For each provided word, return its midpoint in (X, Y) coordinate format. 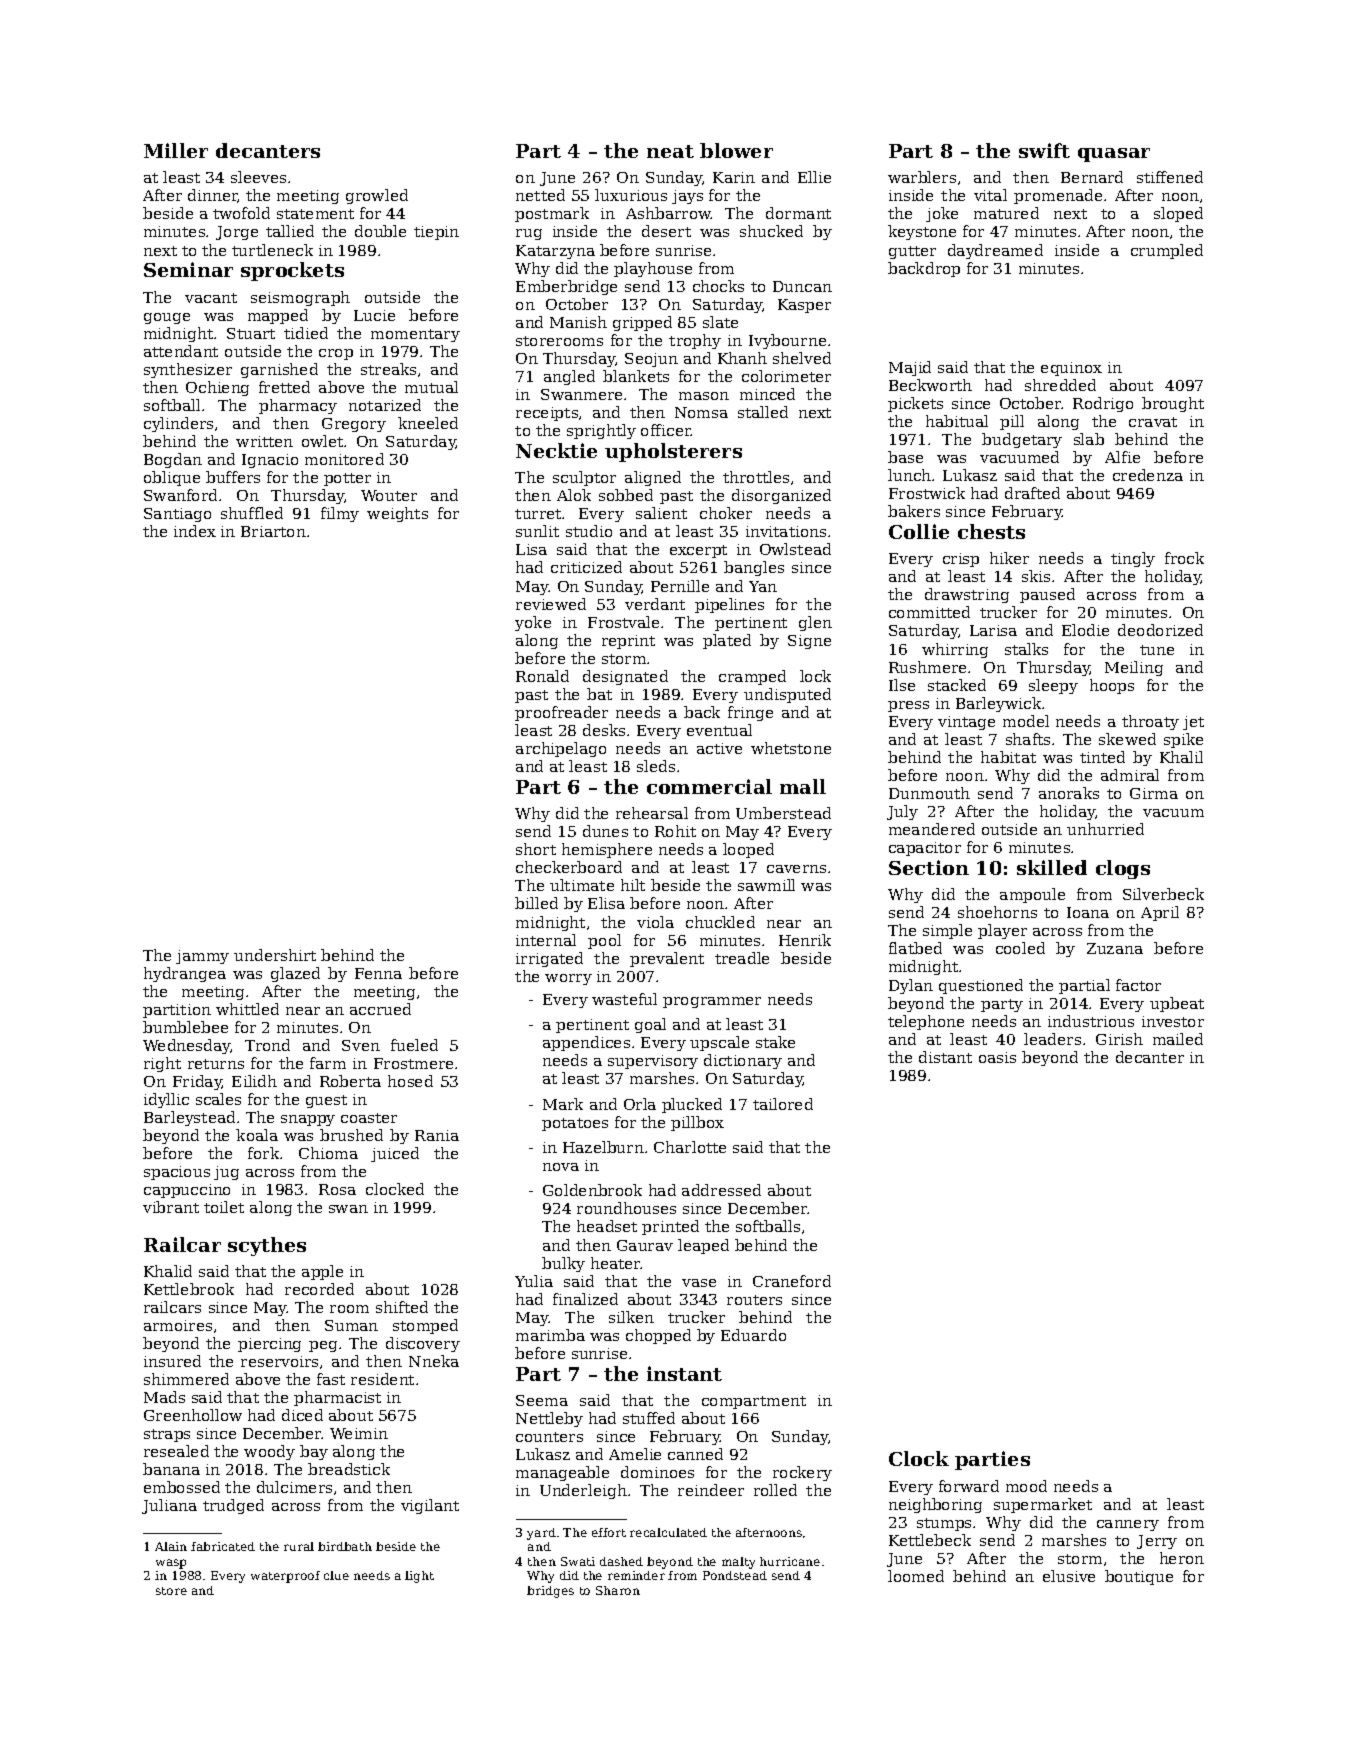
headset (607, 1226)
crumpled (1167, 251)
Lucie (374, 315)
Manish (578, 322)
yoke (533, 623)
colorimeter (786, 376)
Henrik (805, 940)
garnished (279, 370)
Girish (1119, 1039)
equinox (1071, 369)
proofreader (561, 713)
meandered (932, 829)
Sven (361, 1045)
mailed (1178, 1039)
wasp (171, 1564)
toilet (224, 1207)
